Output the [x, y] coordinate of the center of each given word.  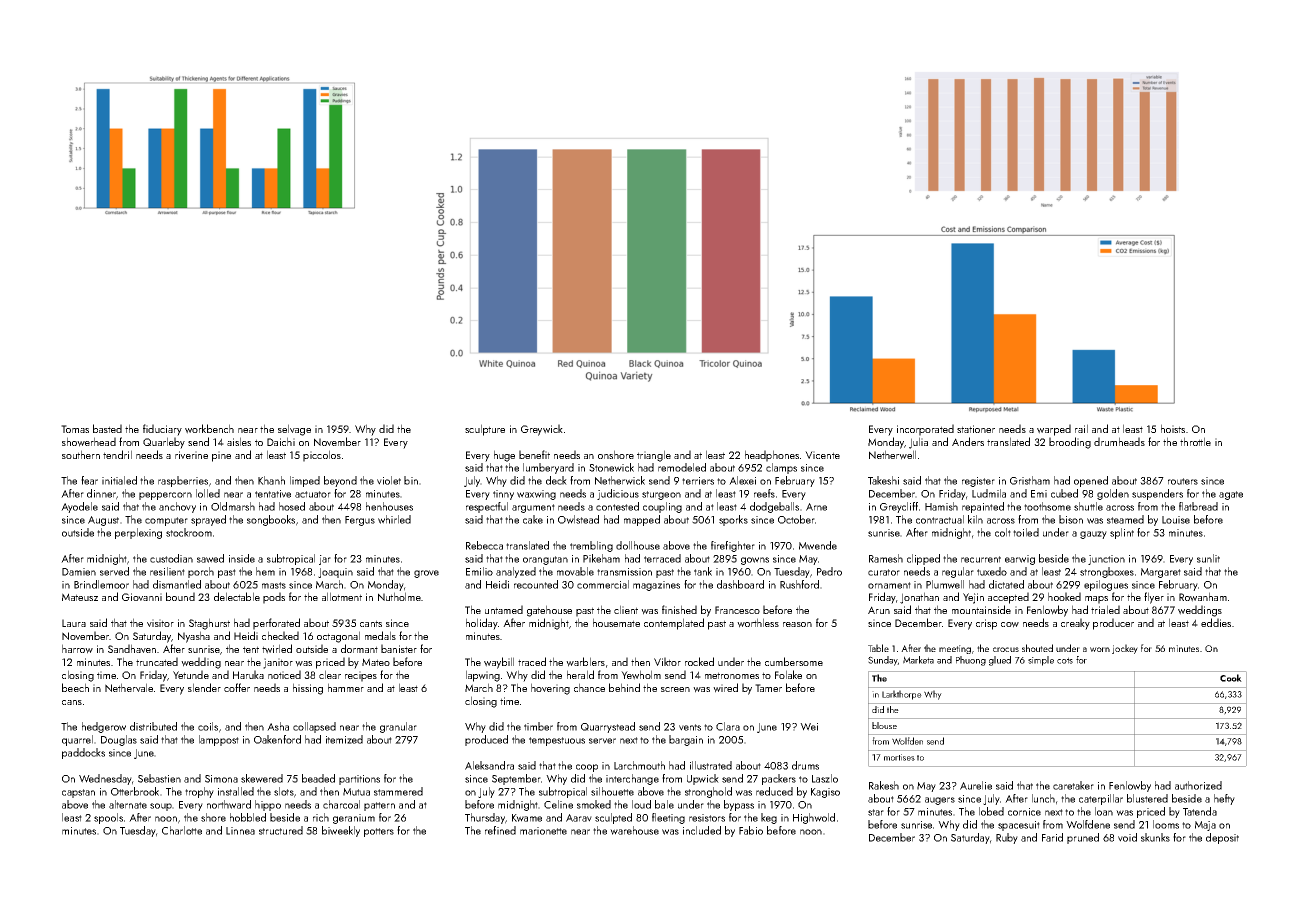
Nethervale [129, 687]
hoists [1173, 428]
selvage [294, 430]
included [702, 830]
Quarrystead [608, 727]
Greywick [542, 430]
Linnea [240, 831]
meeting [955, 649]
